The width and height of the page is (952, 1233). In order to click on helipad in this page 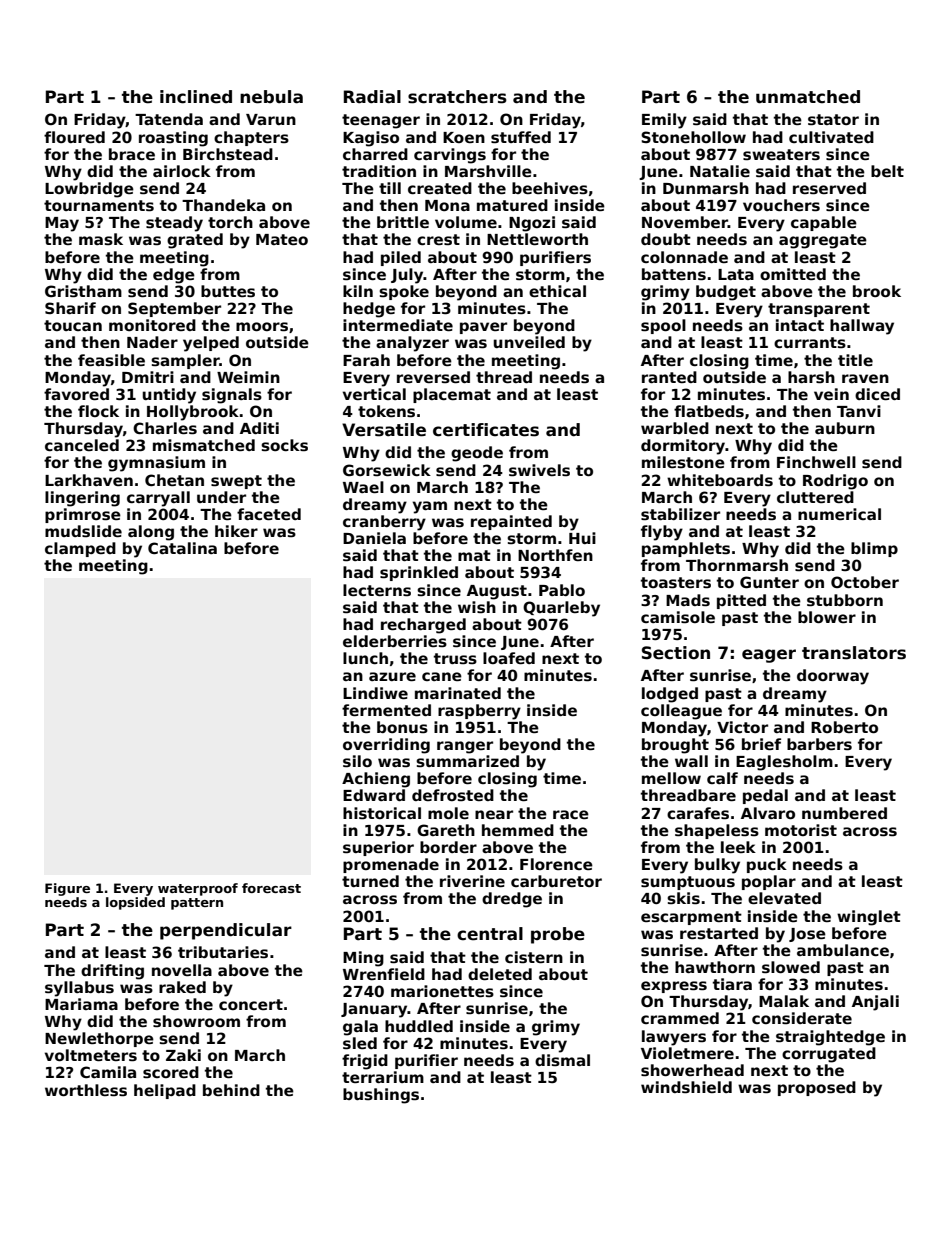, I will do `click(165, 1091)`.
